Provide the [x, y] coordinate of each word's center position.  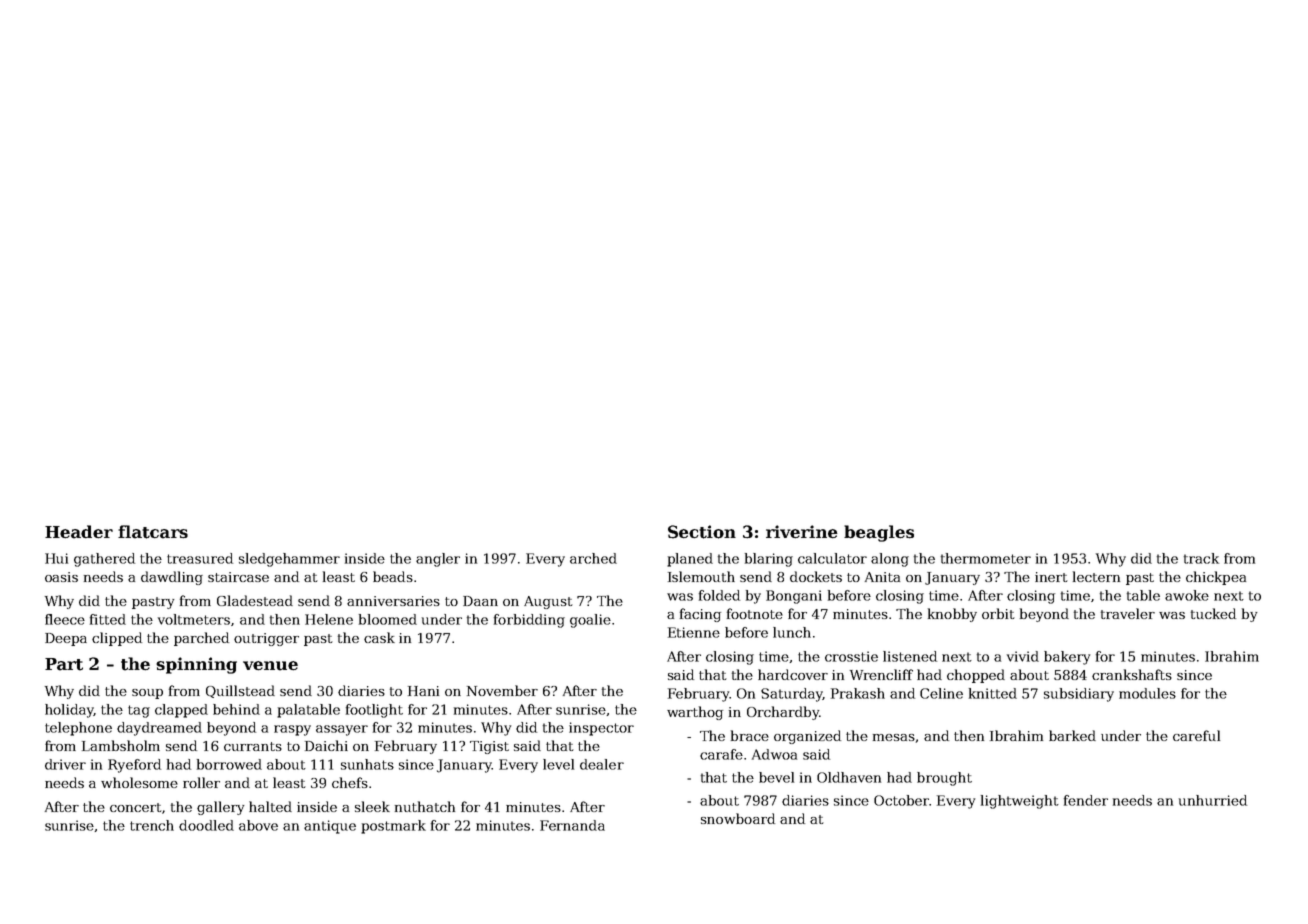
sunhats [367, 764]
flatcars [153, 532]
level [558, 764]
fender [1086, 800]
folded [719, 595]
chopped [976, 676]
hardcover [793, 674]
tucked [1213, 613]
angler [438, 560]
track [1201, 558]
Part [64, 664]
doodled [206, 825]
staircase [238, 577]
